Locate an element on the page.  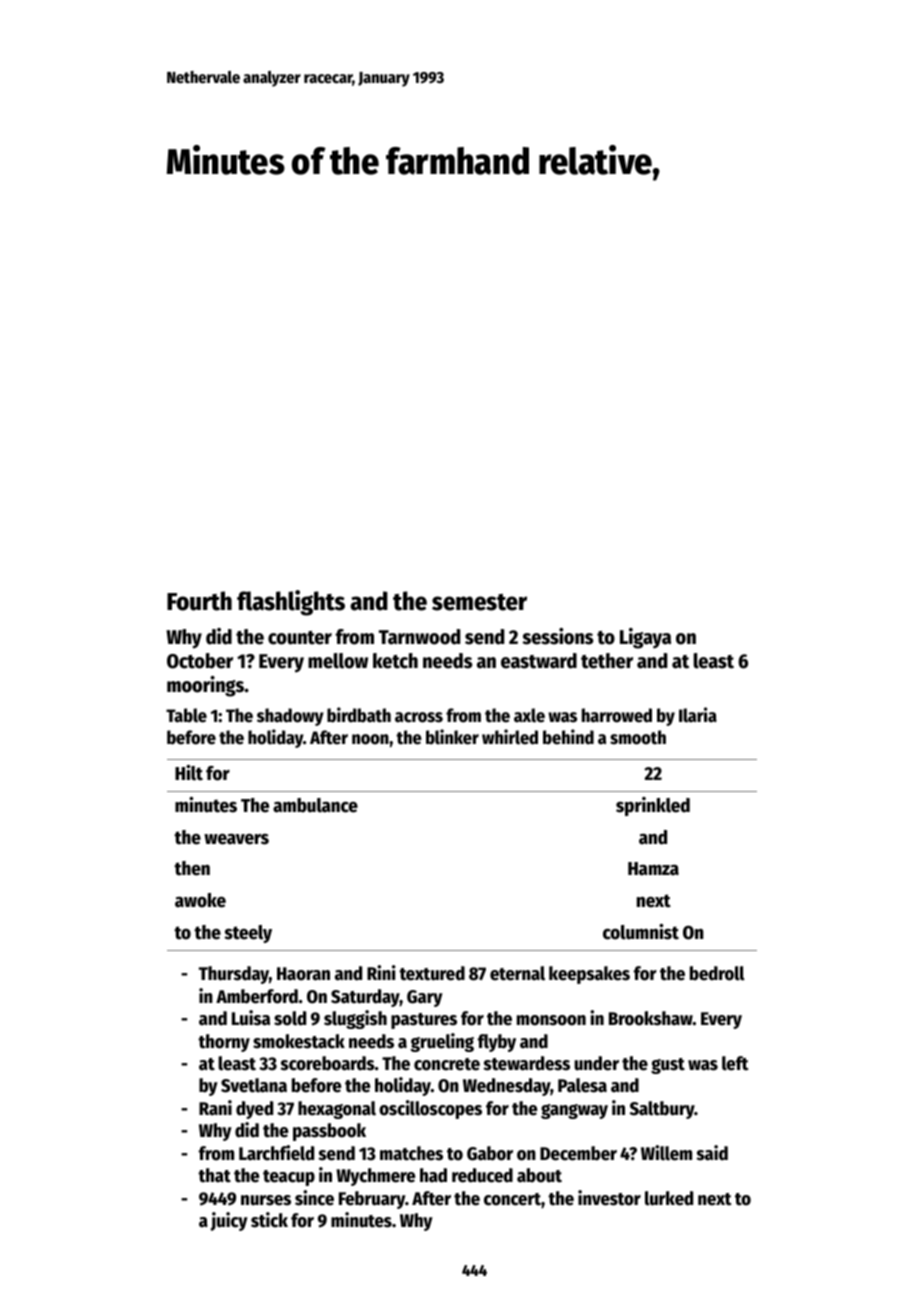
concert is located at coordinates (512, 1199).
